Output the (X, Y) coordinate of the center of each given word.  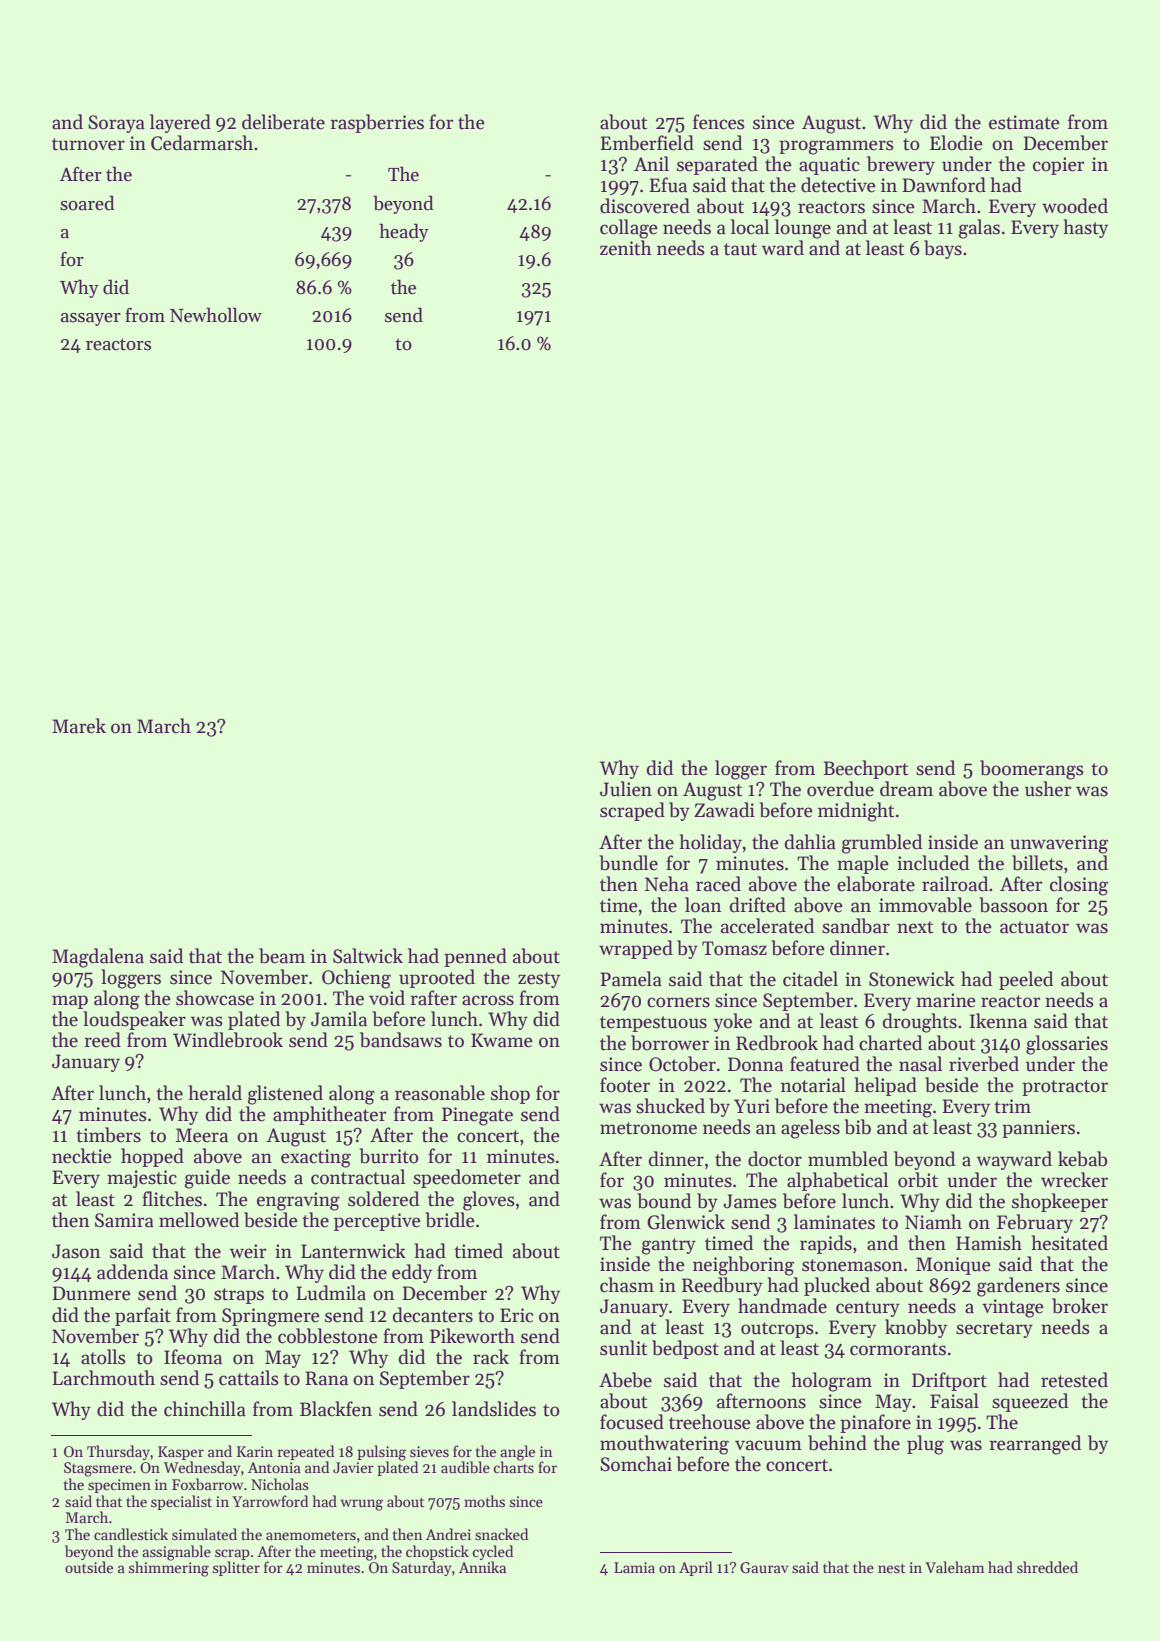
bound (664, 1201)
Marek (79, 726)
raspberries (377, 123)
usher (1048, 789)
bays (943, 249)
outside (89, 1567)
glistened (285, 1095)
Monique (953, 1266)
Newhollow (216, 315)
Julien (626, 789)
